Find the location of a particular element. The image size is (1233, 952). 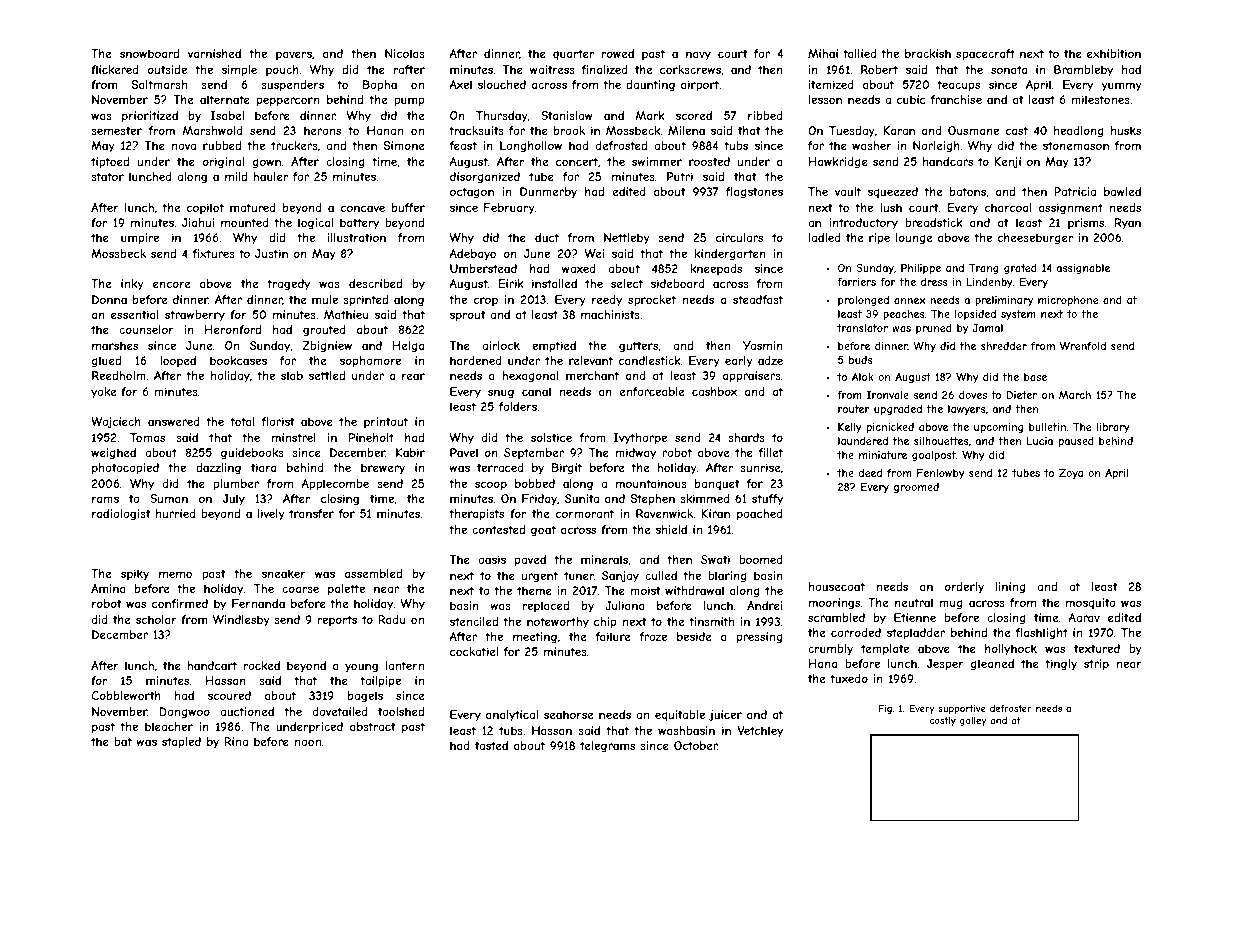

herons is located at coordinates (322, 130).
